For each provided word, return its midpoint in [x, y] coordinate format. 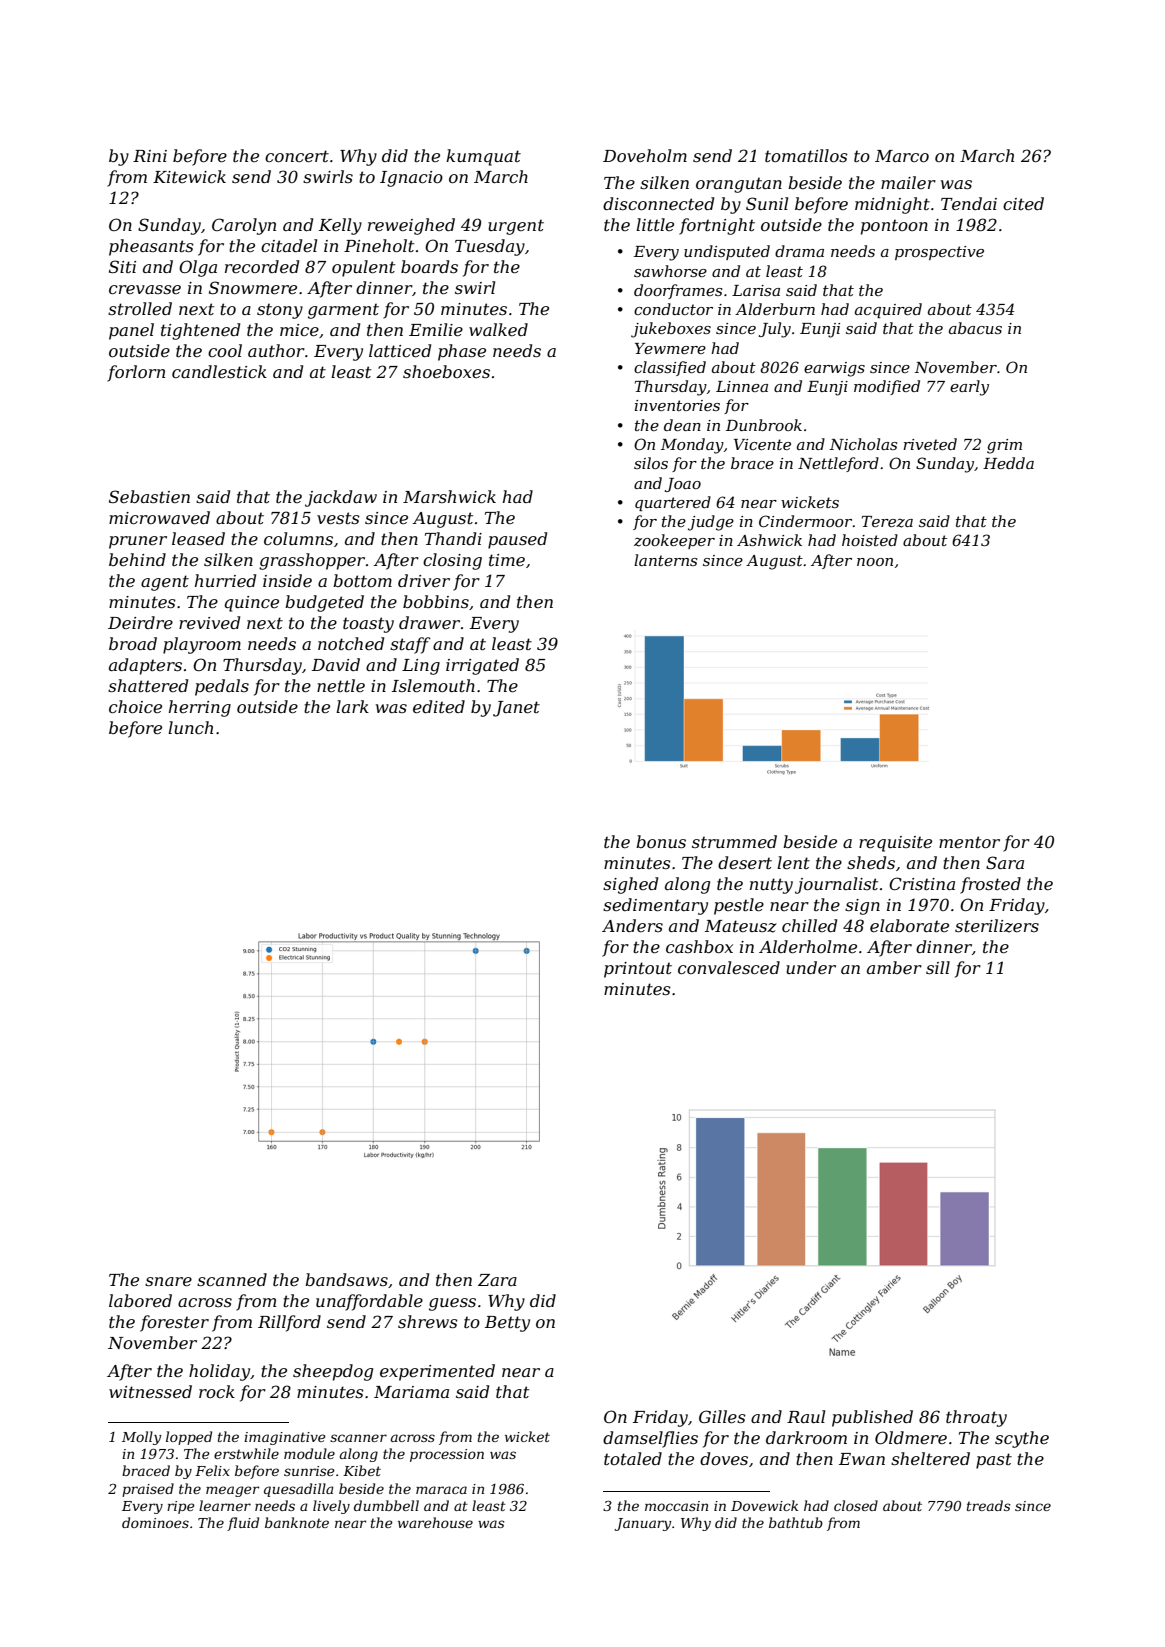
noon [875, 562]
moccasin [676, 1506]
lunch [190, 727]
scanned [232, 1279]
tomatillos [806, 155]
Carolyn [244, 226]
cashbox [699, 946]
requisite [895, 844]
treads [989, 1505]
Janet [516, 709]
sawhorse [670, 271]
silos [651, 463]
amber [894, 967]
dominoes [155, 1522]
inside [287, 580]
